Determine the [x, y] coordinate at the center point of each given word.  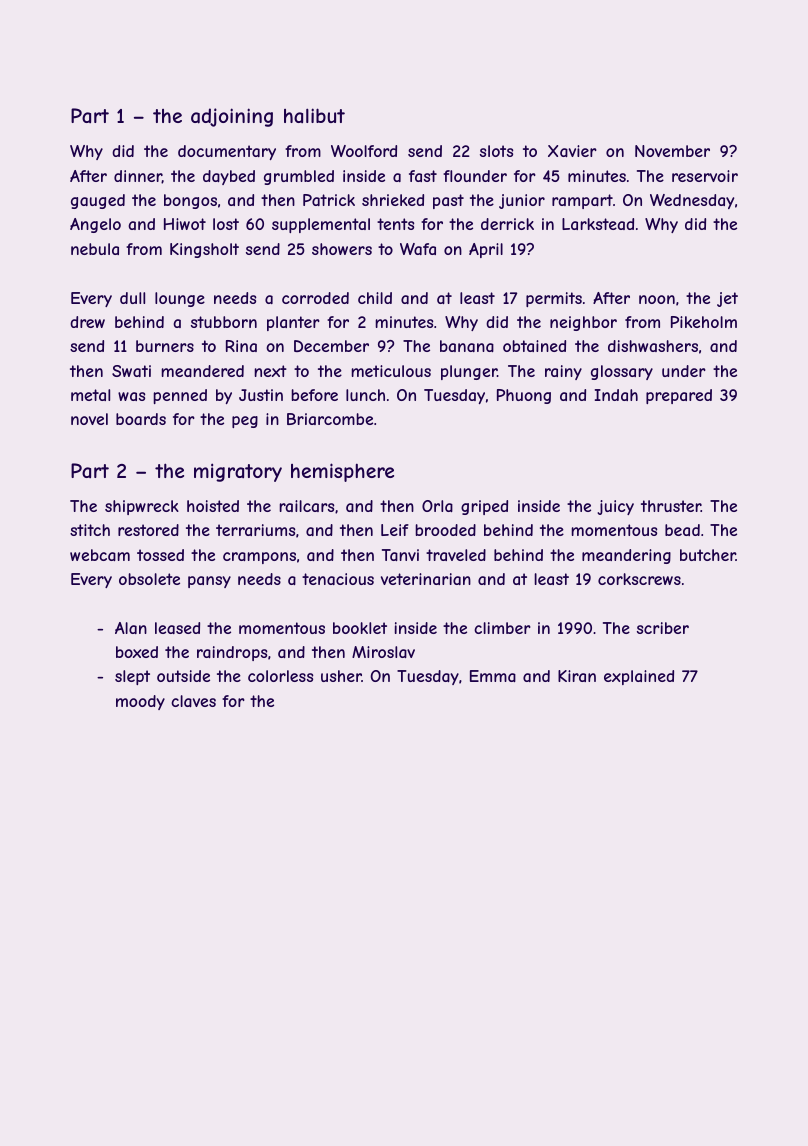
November [672, 151]
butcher [708, 555]
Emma [493, 676]
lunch [365, 395]
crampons [259, 558]
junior [522, 201]
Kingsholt [204, 250]
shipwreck [142, 507]
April [486, 250]
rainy [563, 372]
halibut [314, 115]
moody [140, 702]
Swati [131, 371]
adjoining [232, 117]
